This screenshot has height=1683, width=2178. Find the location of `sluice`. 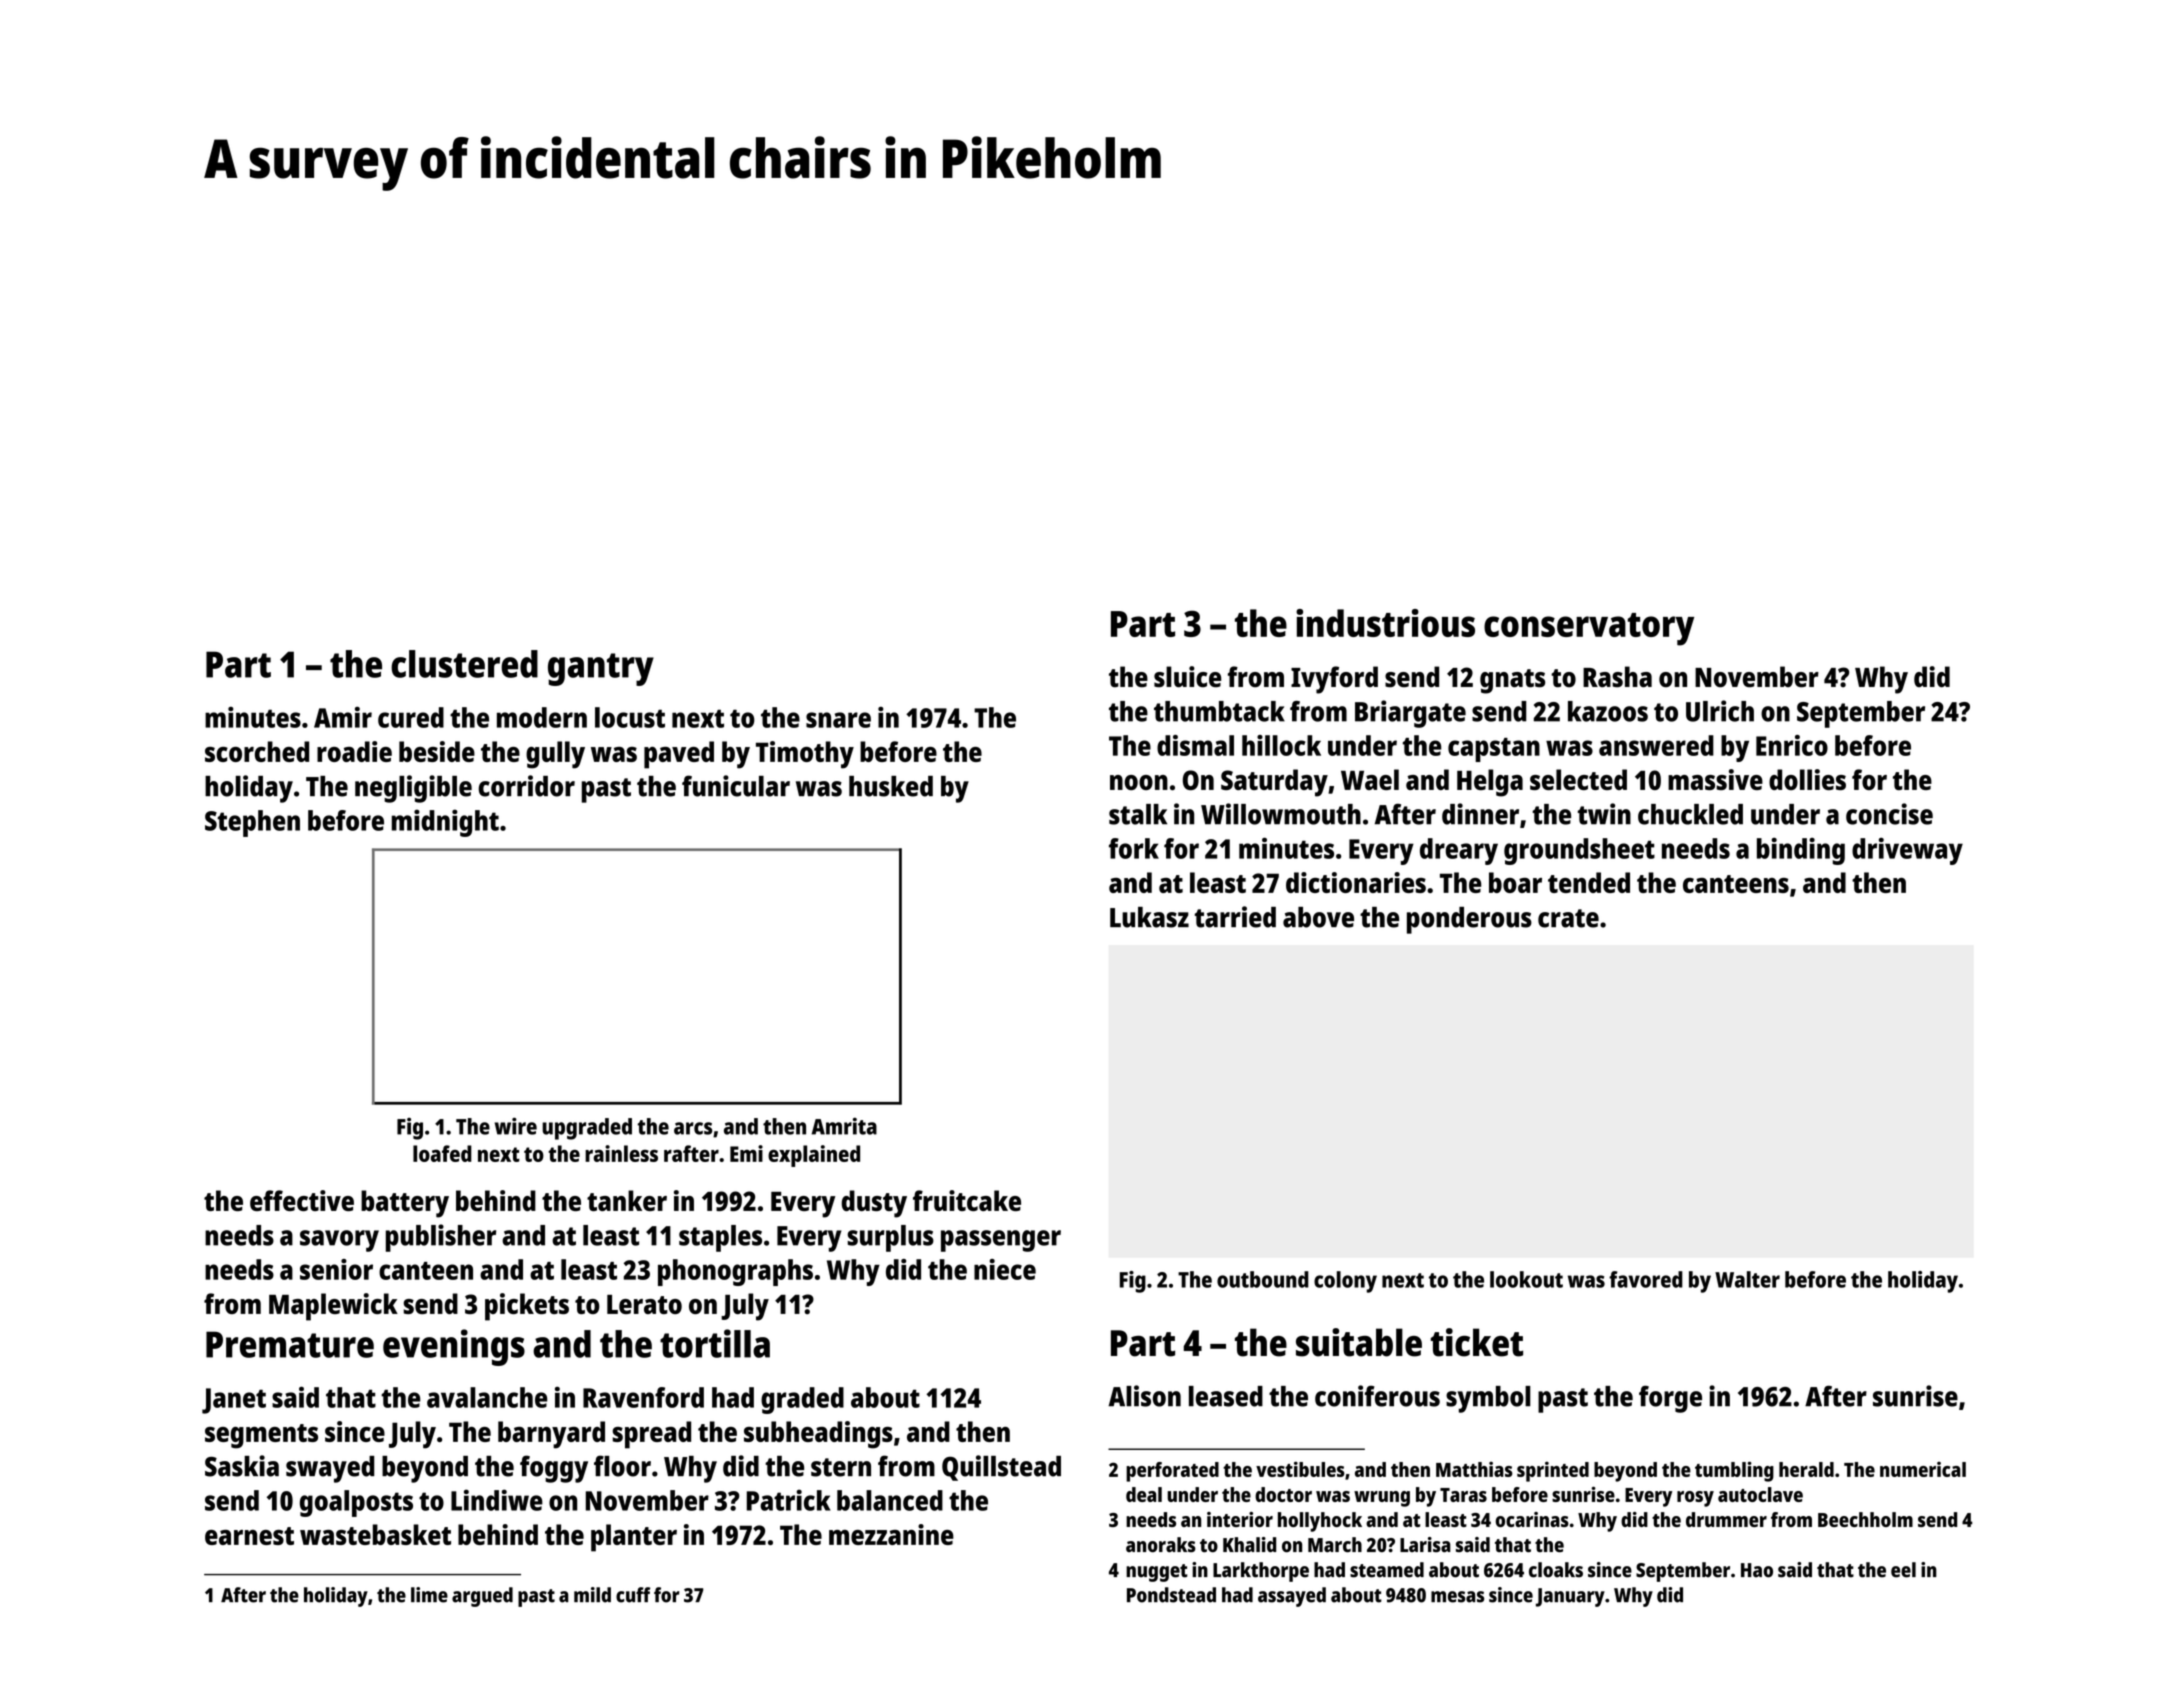

sluice is located at coordinates (1187, 677).
